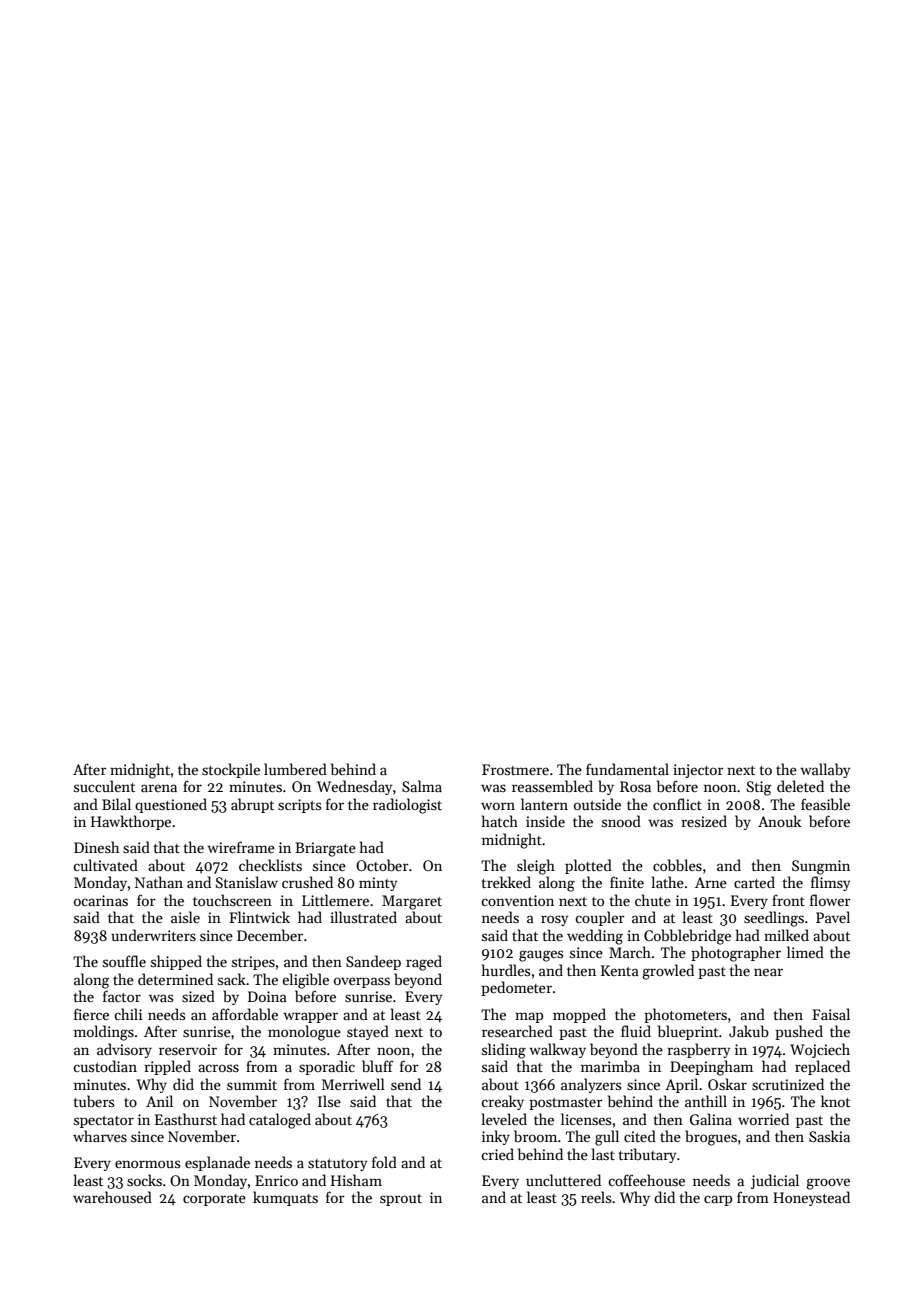  Describe the element at coordinates (285, 1198) in the screenshot. I see `kumquats` at that location.
